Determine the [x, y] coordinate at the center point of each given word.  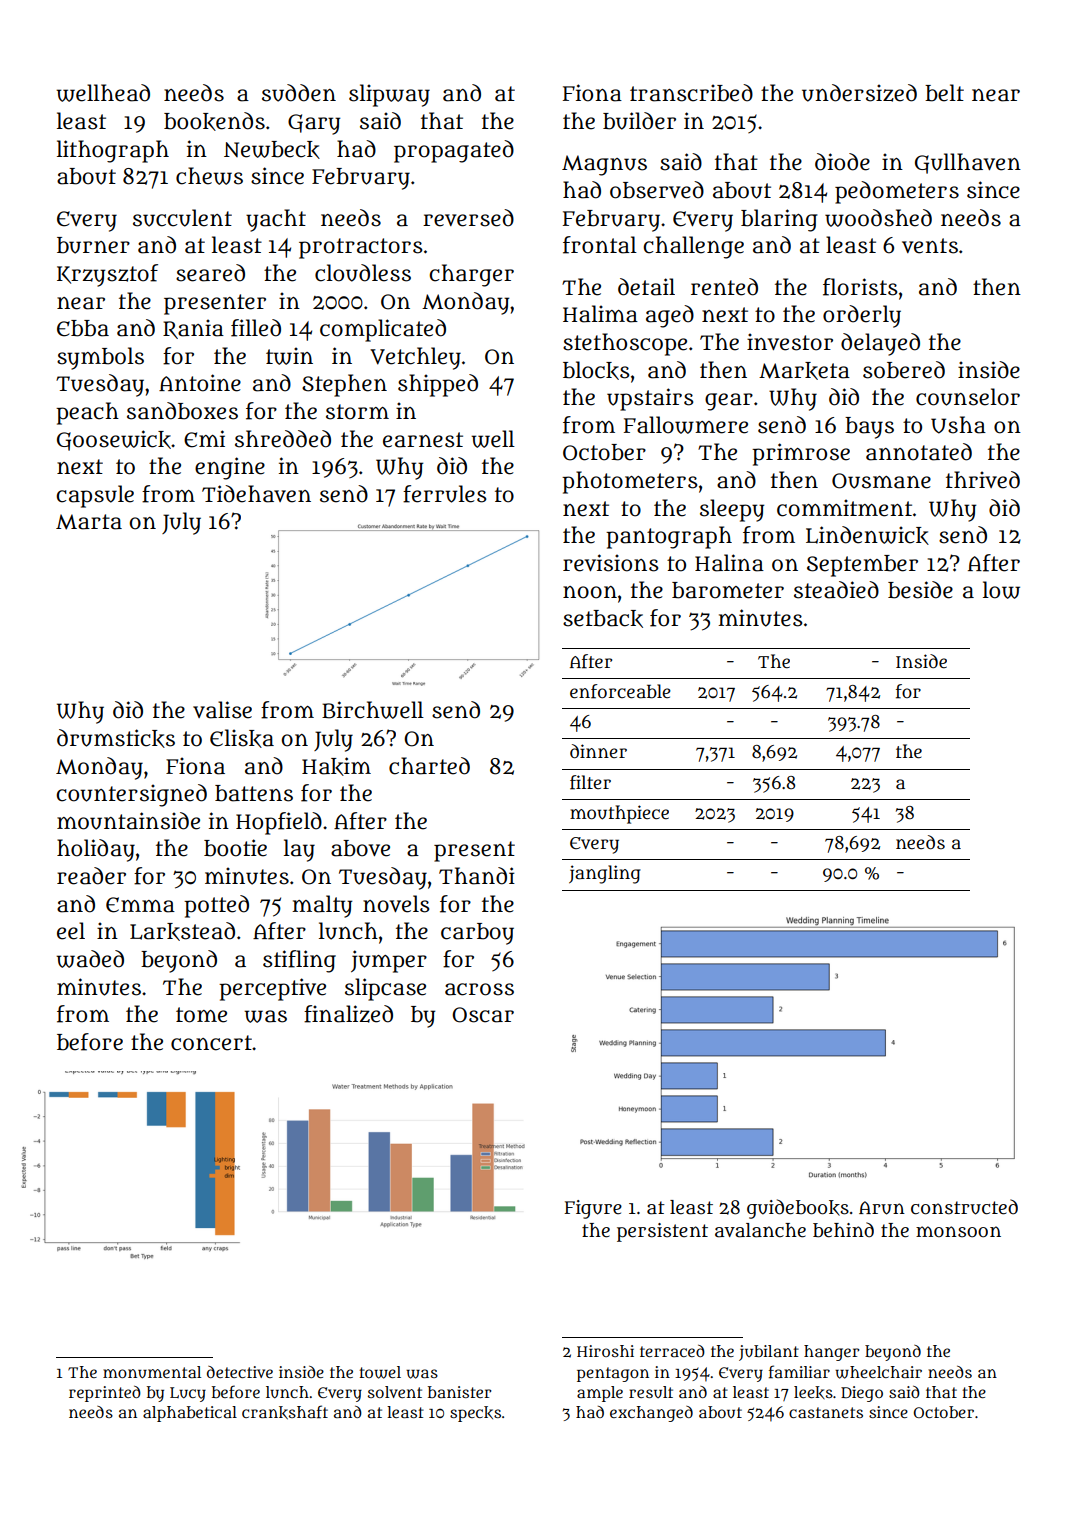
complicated [383, 330]
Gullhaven [968, 163]
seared [210, 273]
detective [240, 1372]
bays [869, 428]
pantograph [669, 537]
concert [211, 1043]
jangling [605, 874]
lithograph [113, 151]
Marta [89, 522]
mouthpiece [619, 814]
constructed [964, 1207]
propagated [454, 151]
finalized [348, 1014]
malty [322, 906]
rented [724, 287]
